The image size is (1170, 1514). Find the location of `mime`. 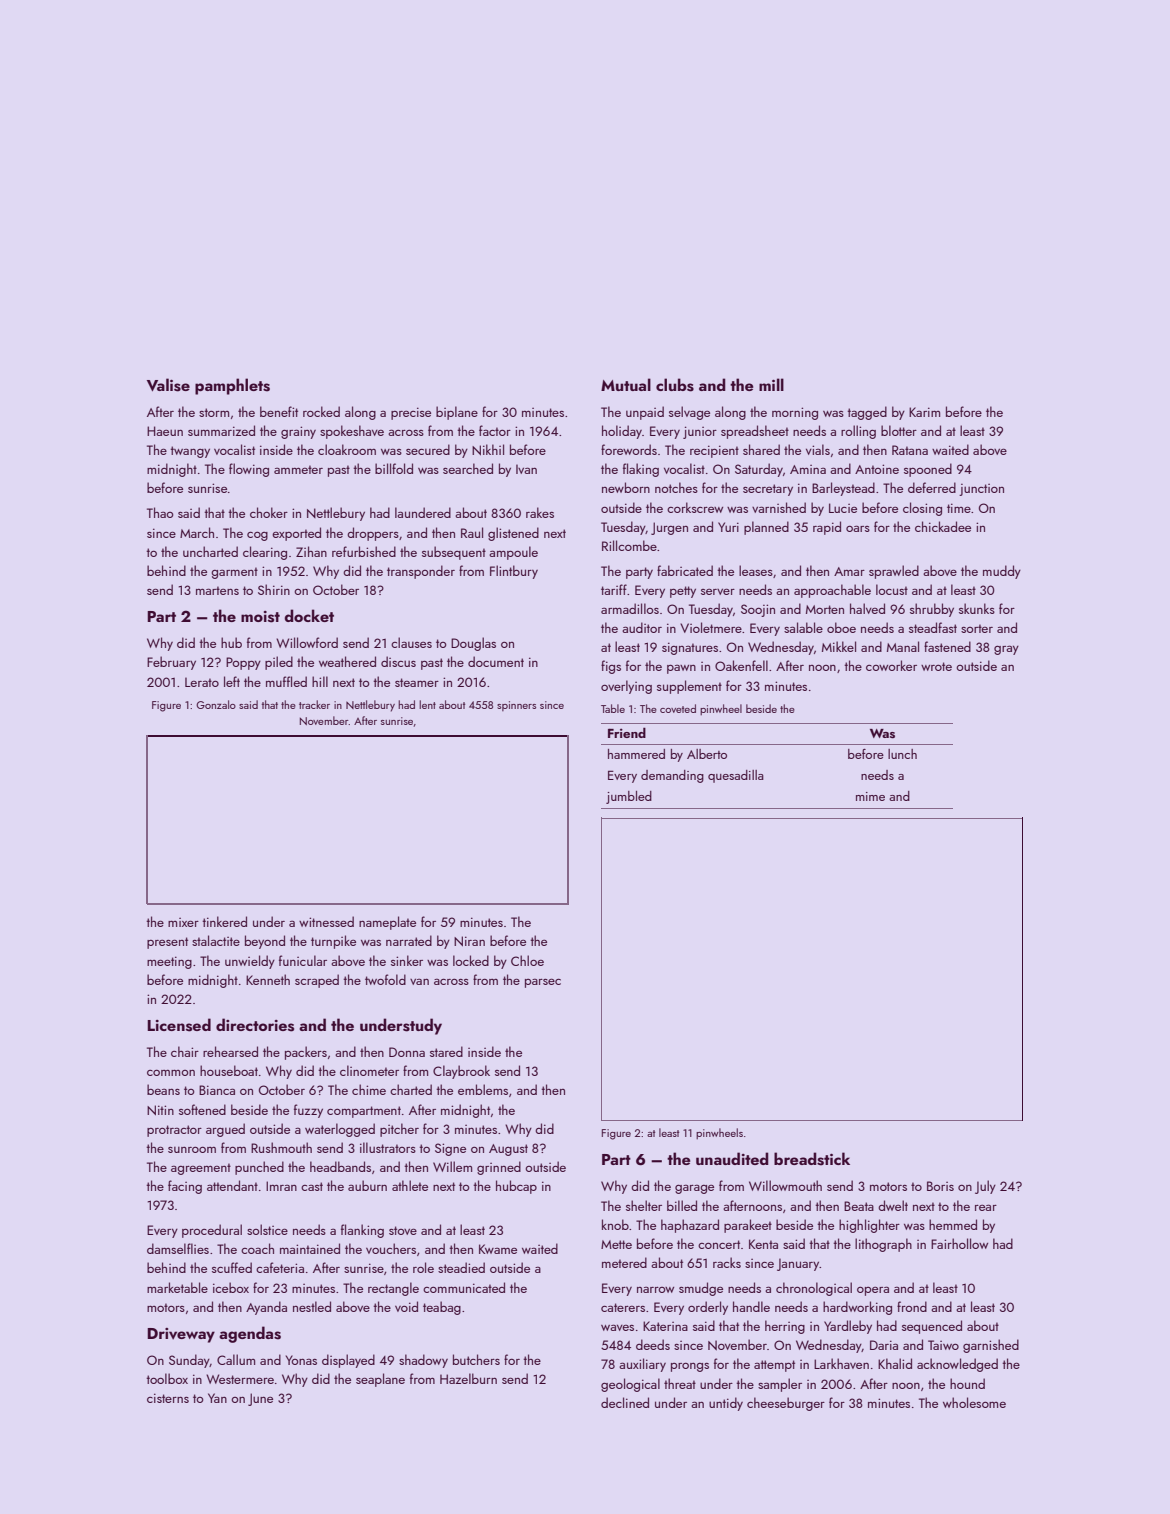

mime is located at coordinates (870, 796).
